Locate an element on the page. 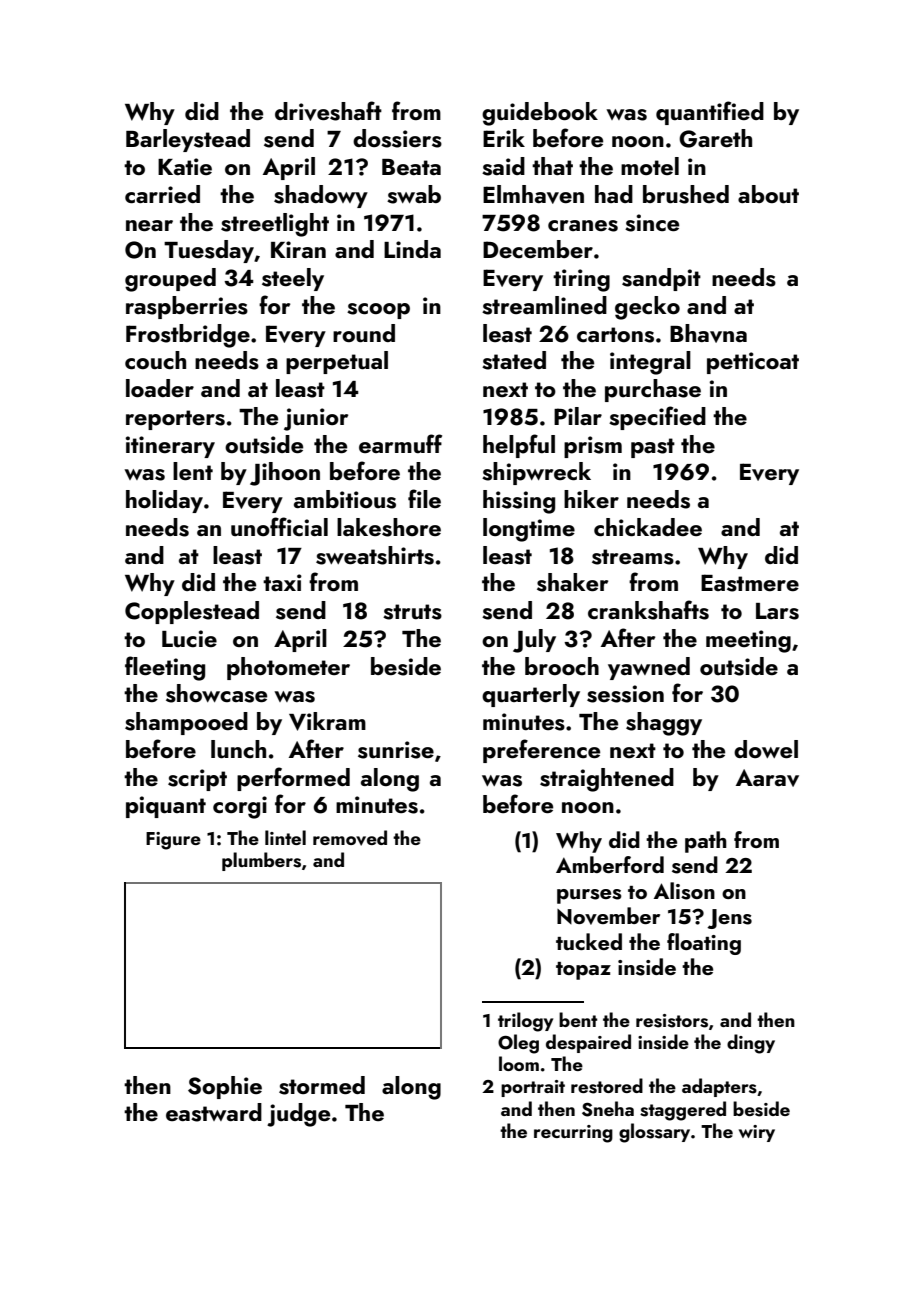 The width and height of the image is (924, 1311). judge is located at coordinates (298, 1115).
